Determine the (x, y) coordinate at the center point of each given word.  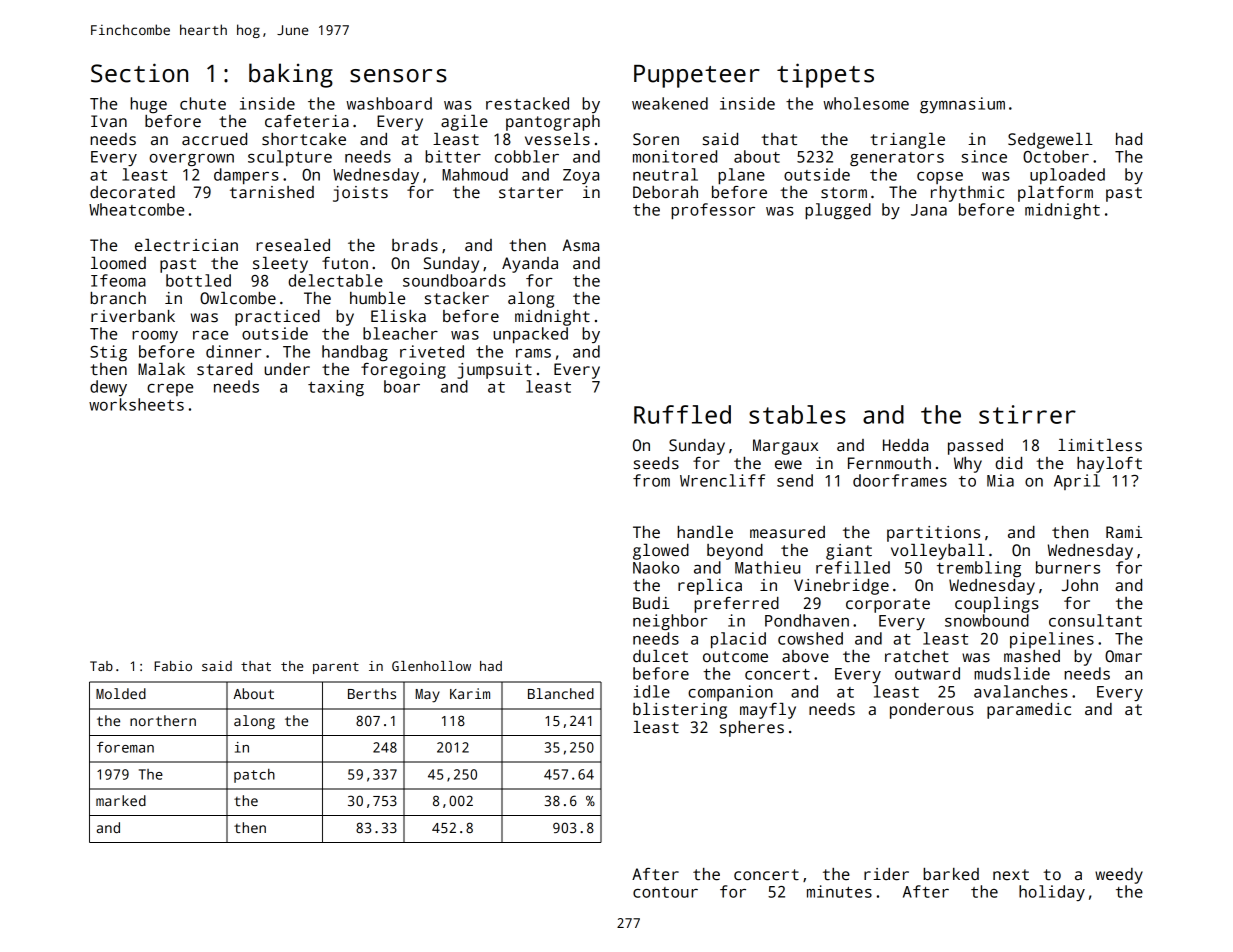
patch (254, 776)
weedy (1119, 876)
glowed (661, 552)
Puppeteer (697, 76)
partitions (933, 534)
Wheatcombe (136, 209)
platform (1055, 194)
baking (291, 75)
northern (163, 720)
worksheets (136, 404)
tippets (825, 75)
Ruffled (682, 414)
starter (531, 193)
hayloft (1109, 465)
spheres (752, 729)
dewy (108, 388)
